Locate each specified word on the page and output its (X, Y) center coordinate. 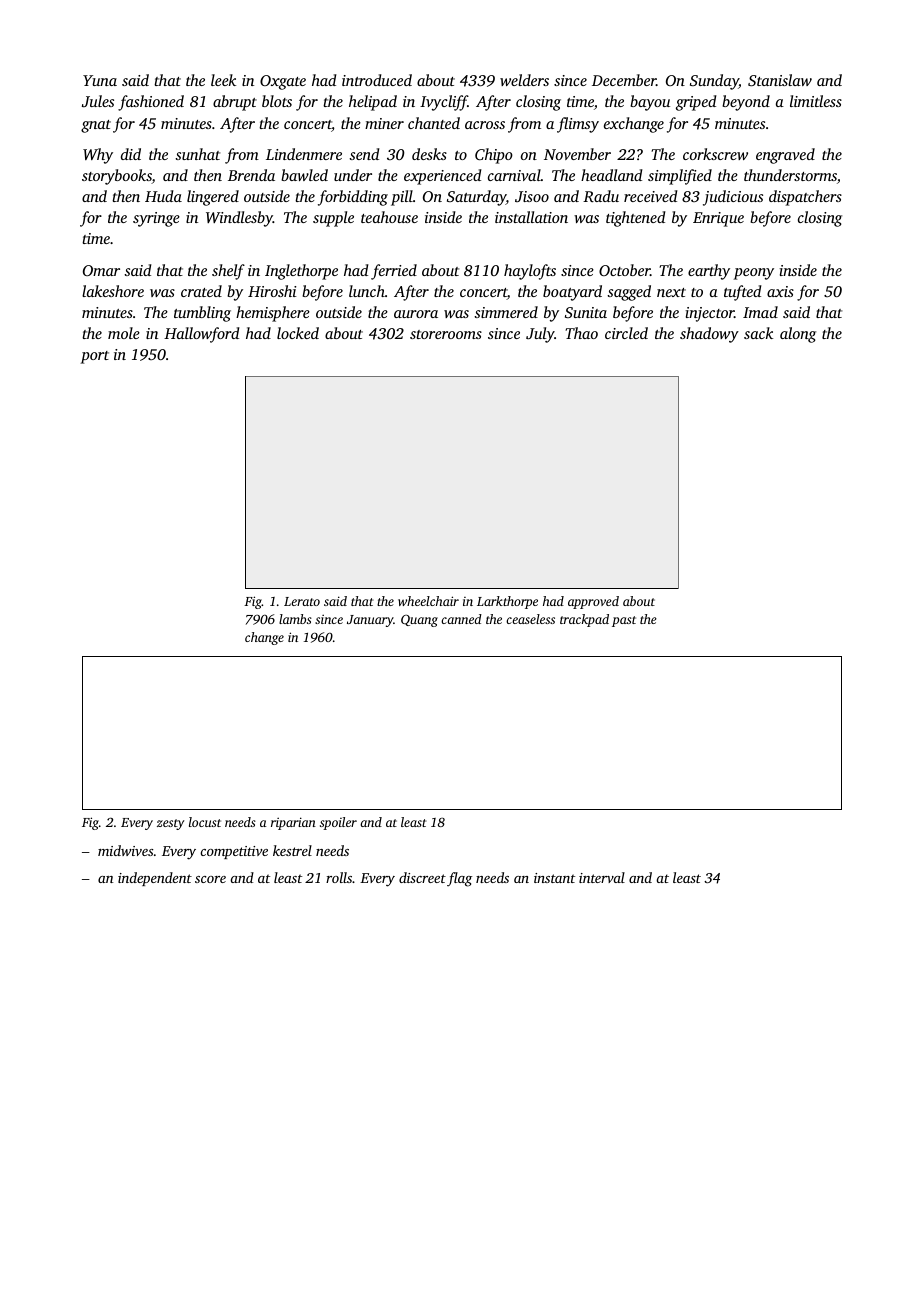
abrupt (235, 103)
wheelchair (428, 601)
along (798, 335)
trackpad (584, 620)
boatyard (572, 293)
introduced (377, 80)
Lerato (302, 601)
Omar (101, 270)
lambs (295, 619)
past (624, 621)
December (624, 80)
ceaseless (530, 619)
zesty (170, 824)
